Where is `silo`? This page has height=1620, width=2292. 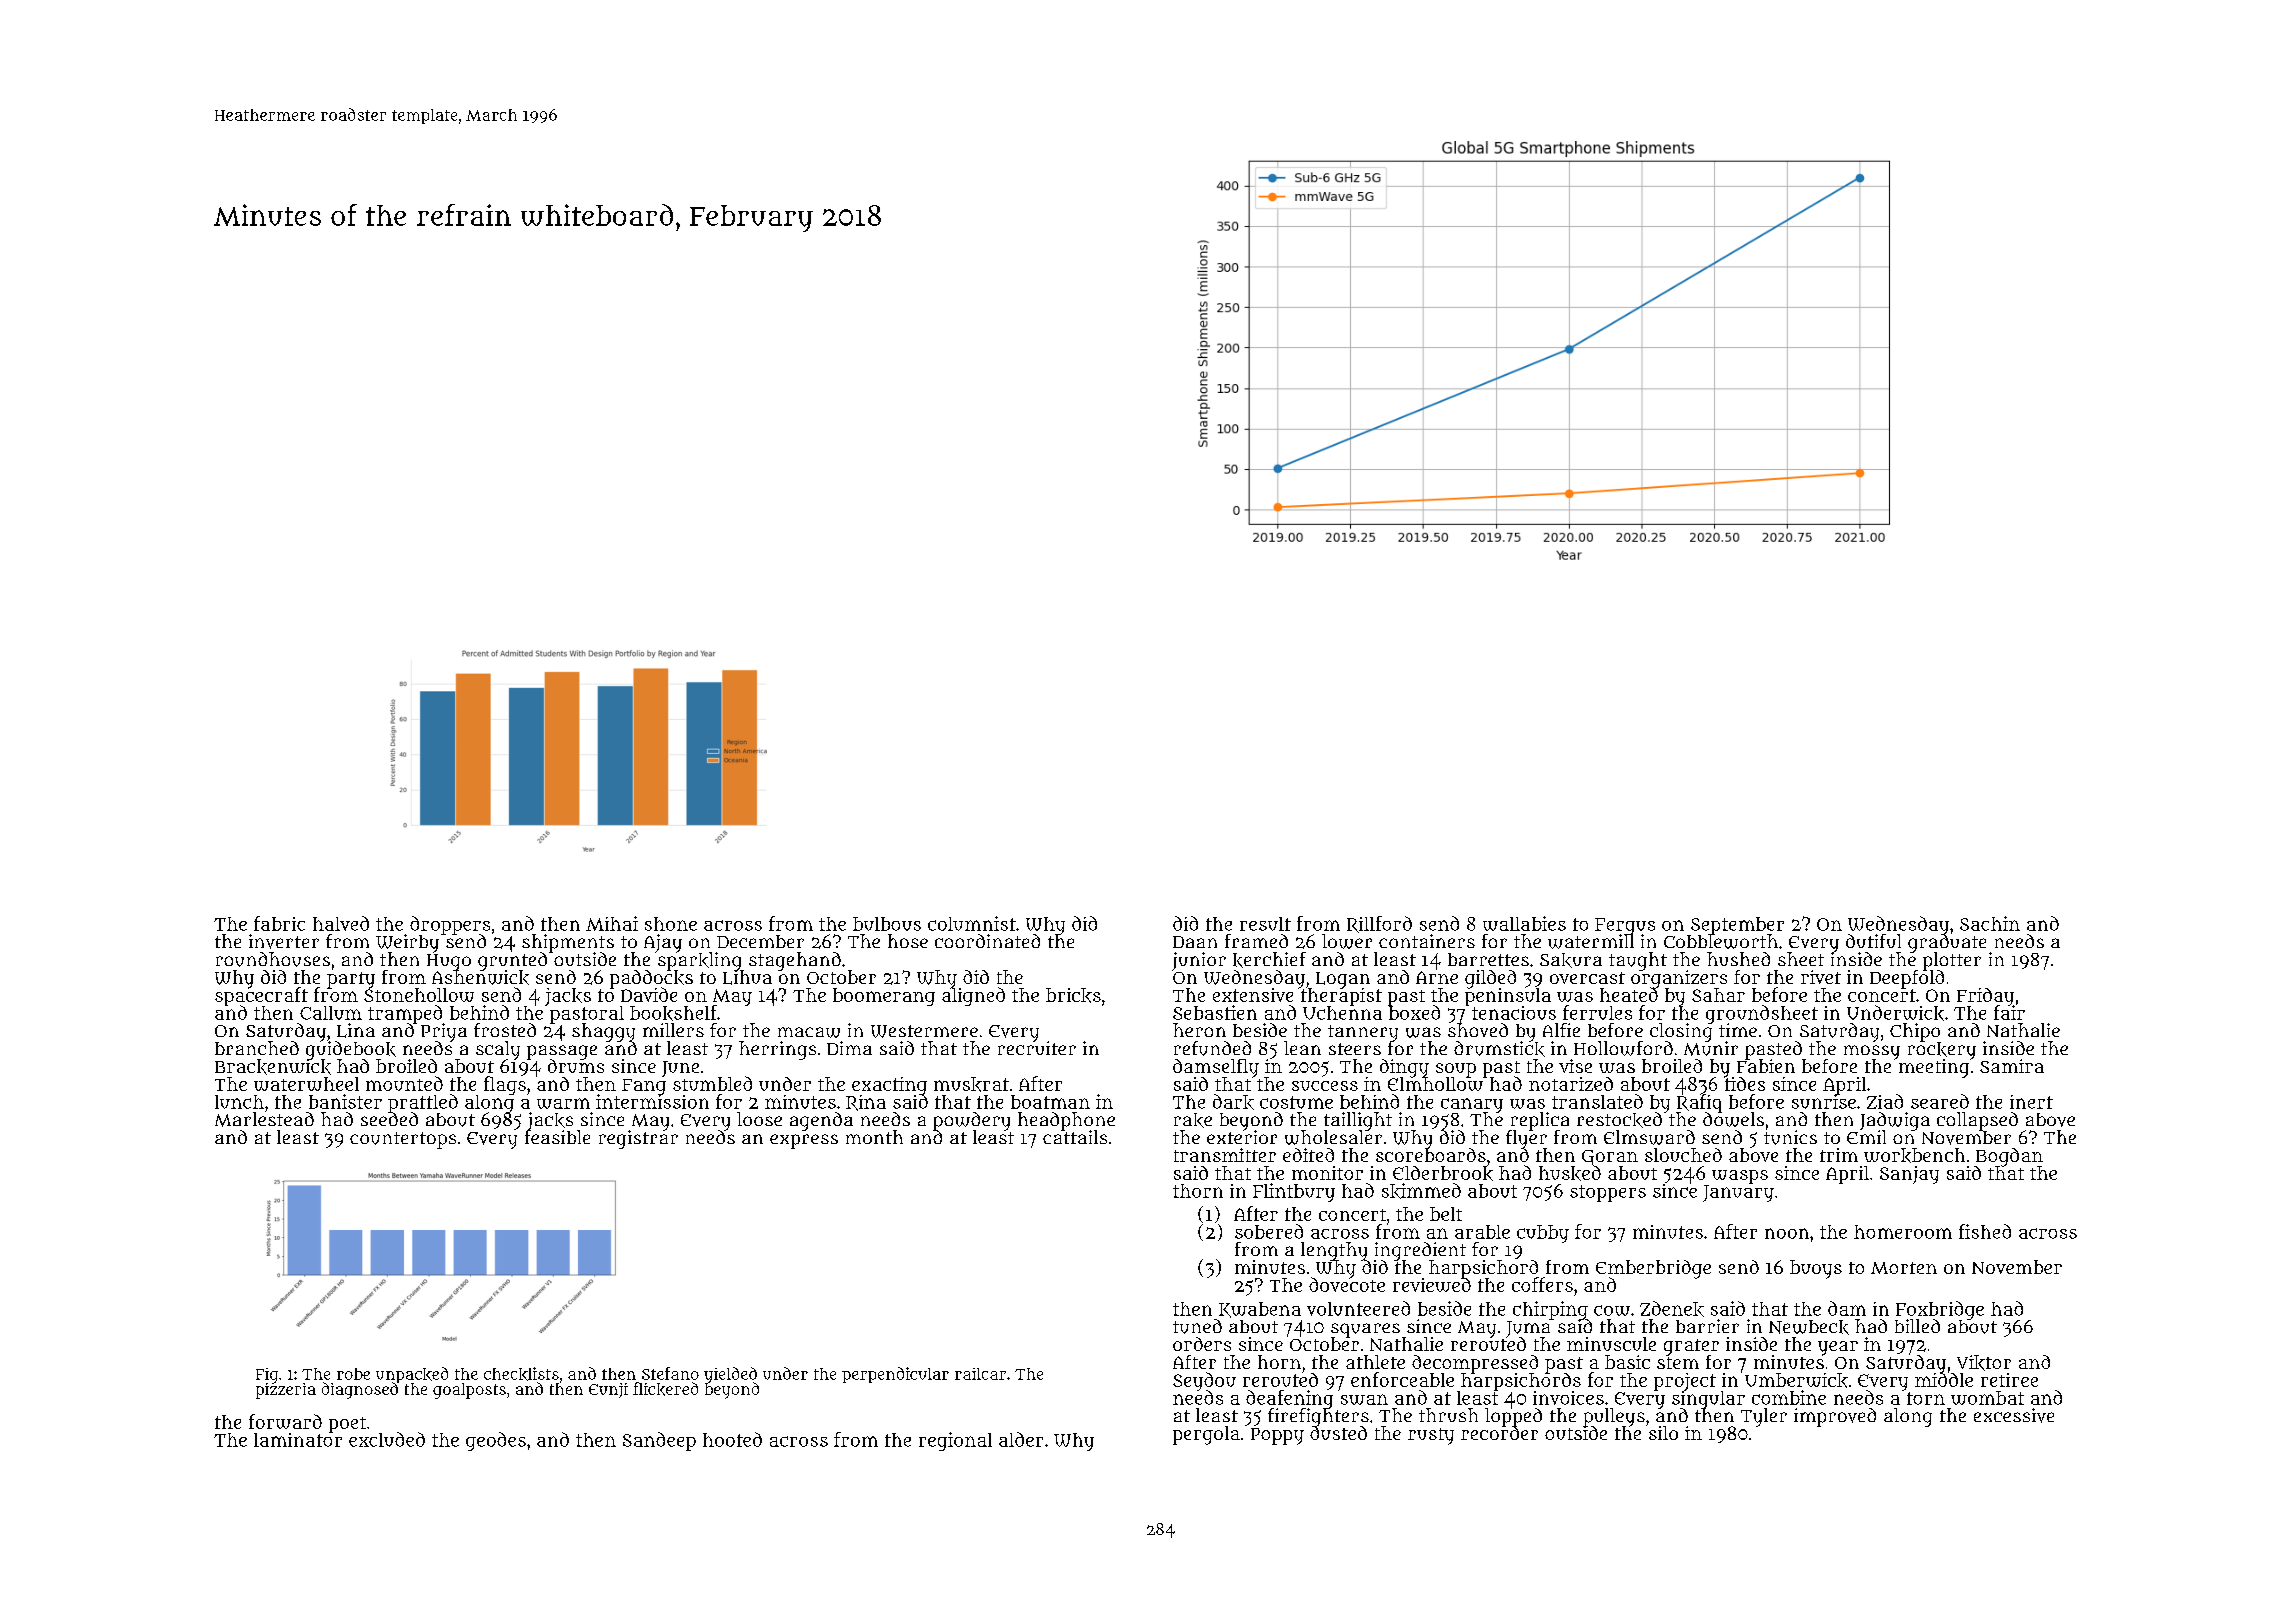
silo is located at coordinates (1663, 1433).
